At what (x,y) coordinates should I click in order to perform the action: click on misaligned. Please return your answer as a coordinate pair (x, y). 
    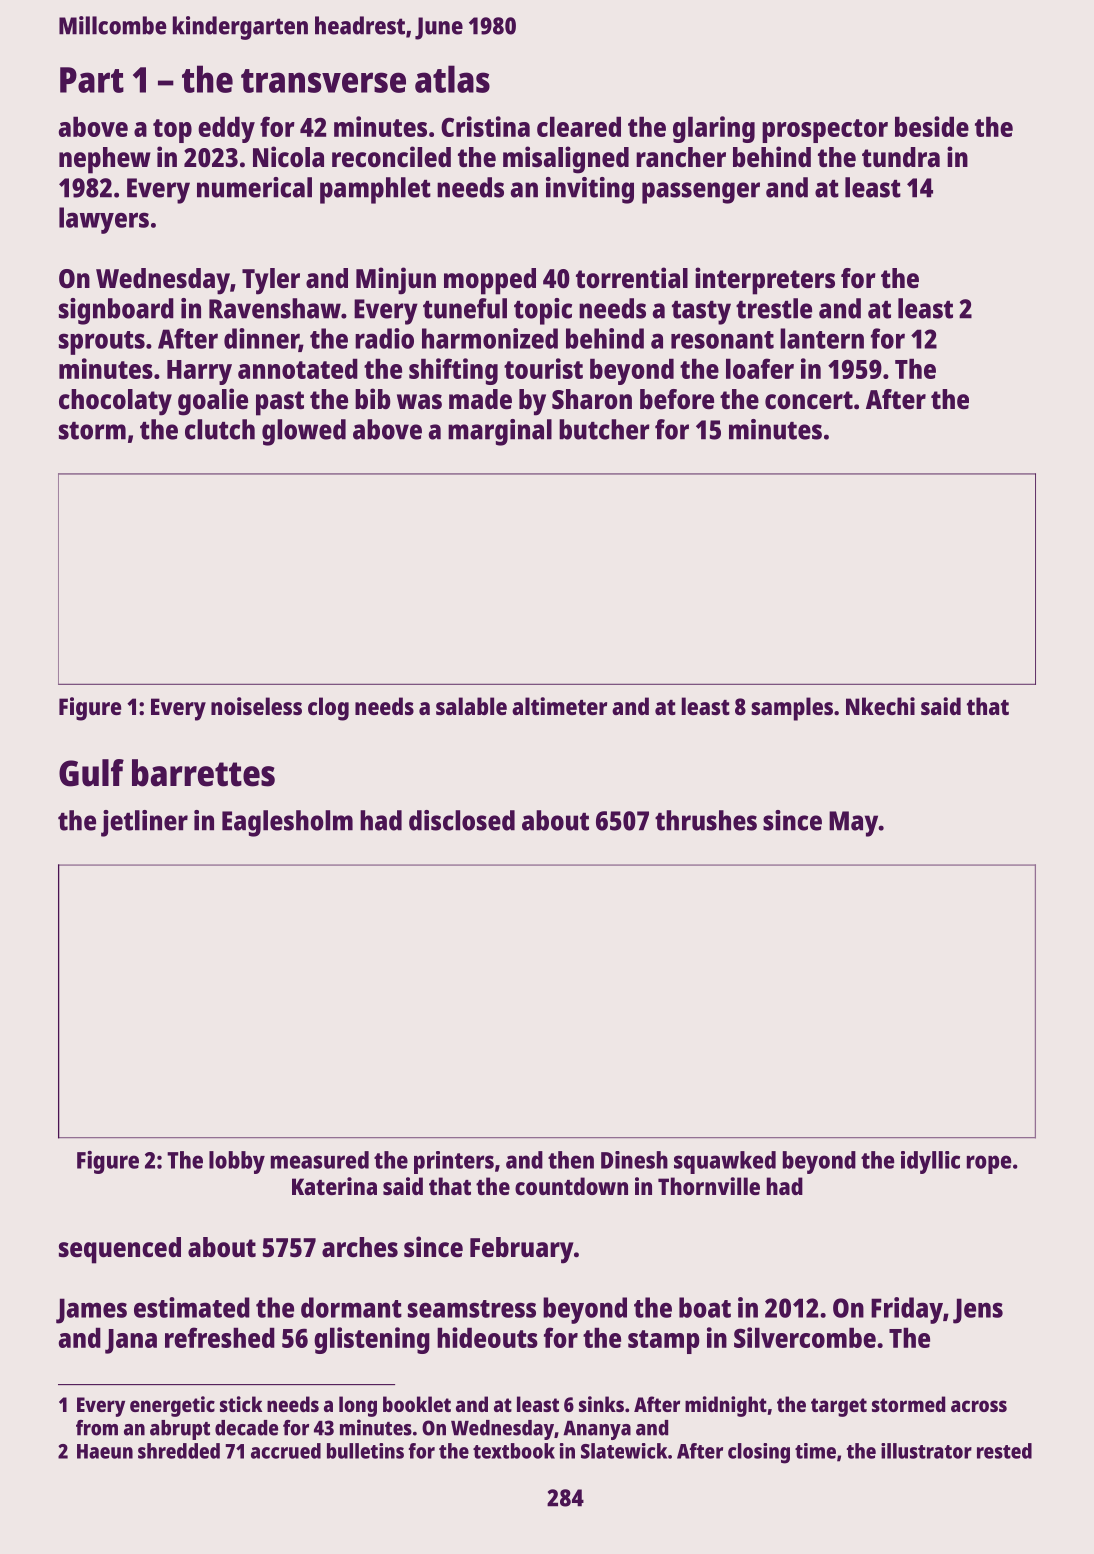
    Looking at the image, I should click on (566, 160).
